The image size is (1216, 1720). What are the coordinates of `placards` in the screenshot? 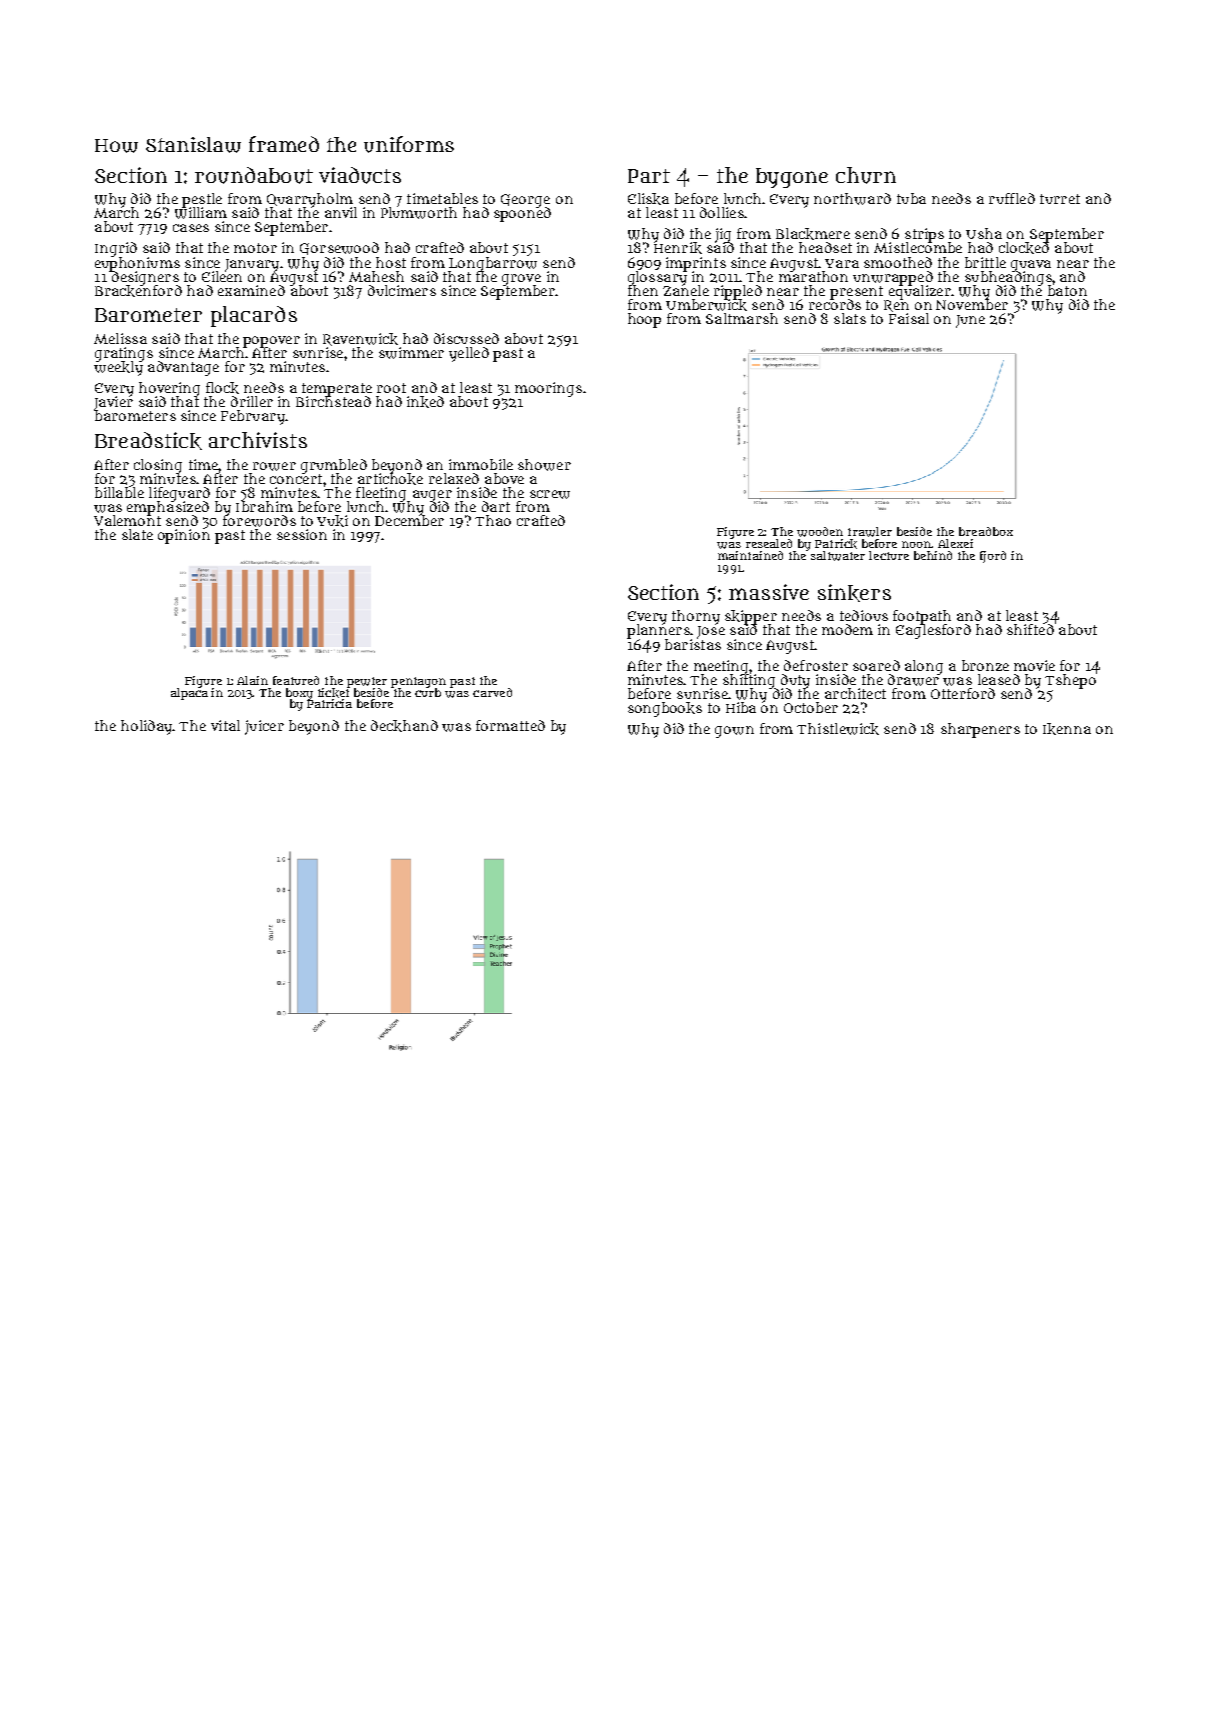 It's located at (254, 316).
